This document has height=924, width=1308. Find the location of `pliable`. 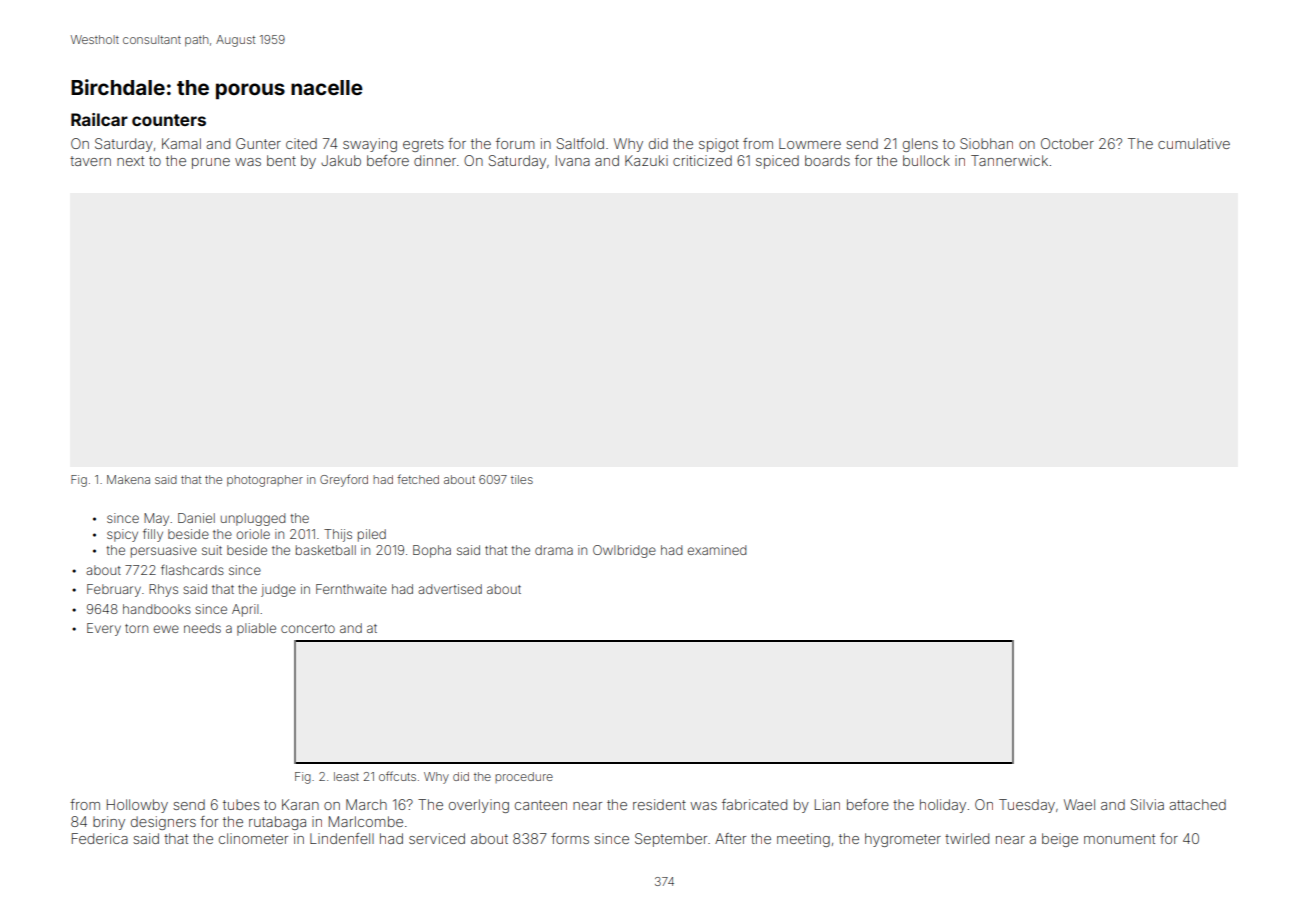

pliable is located at coordinates (256, 629).
